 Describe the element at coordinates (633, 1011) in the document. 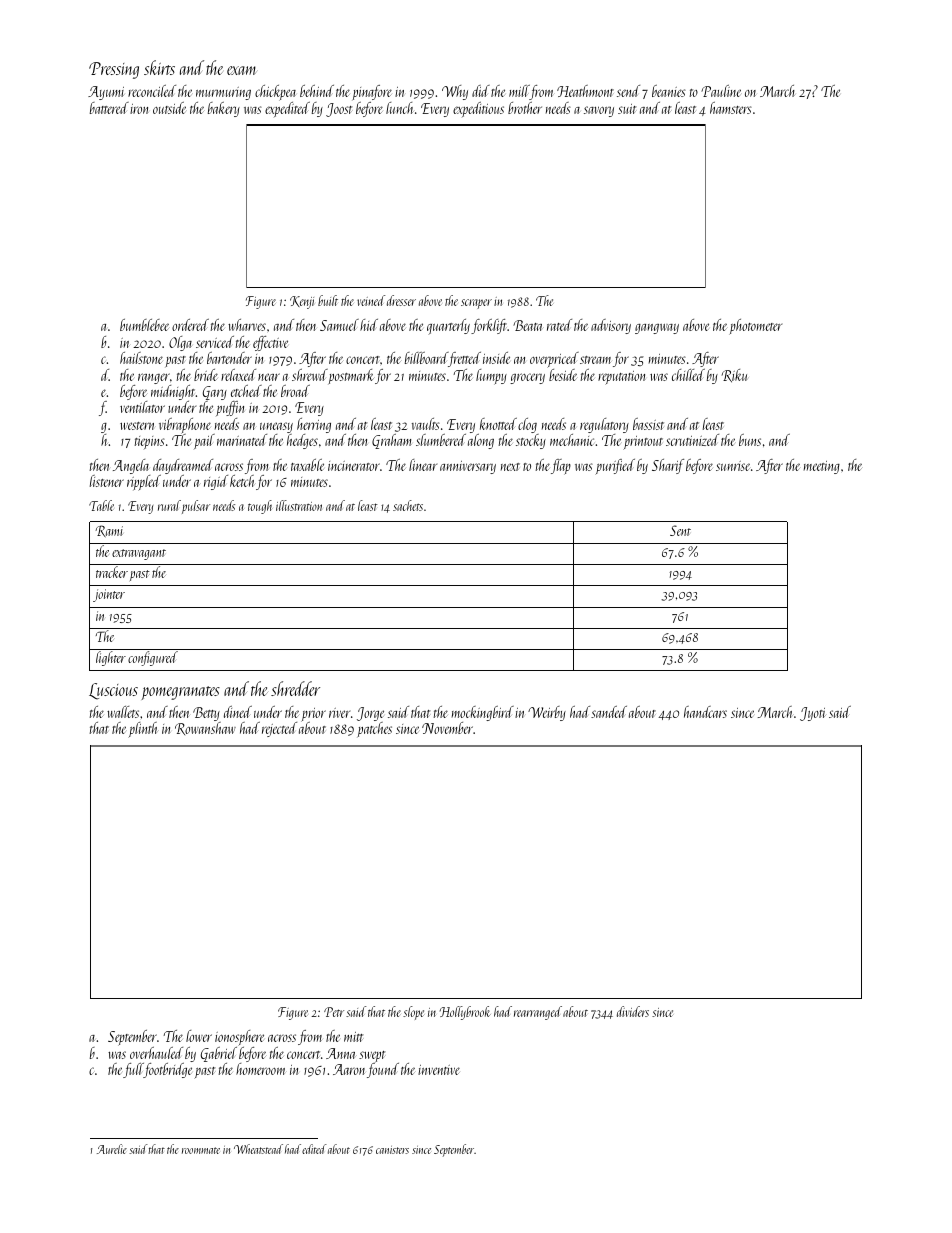

I see `dividers` at that location.
